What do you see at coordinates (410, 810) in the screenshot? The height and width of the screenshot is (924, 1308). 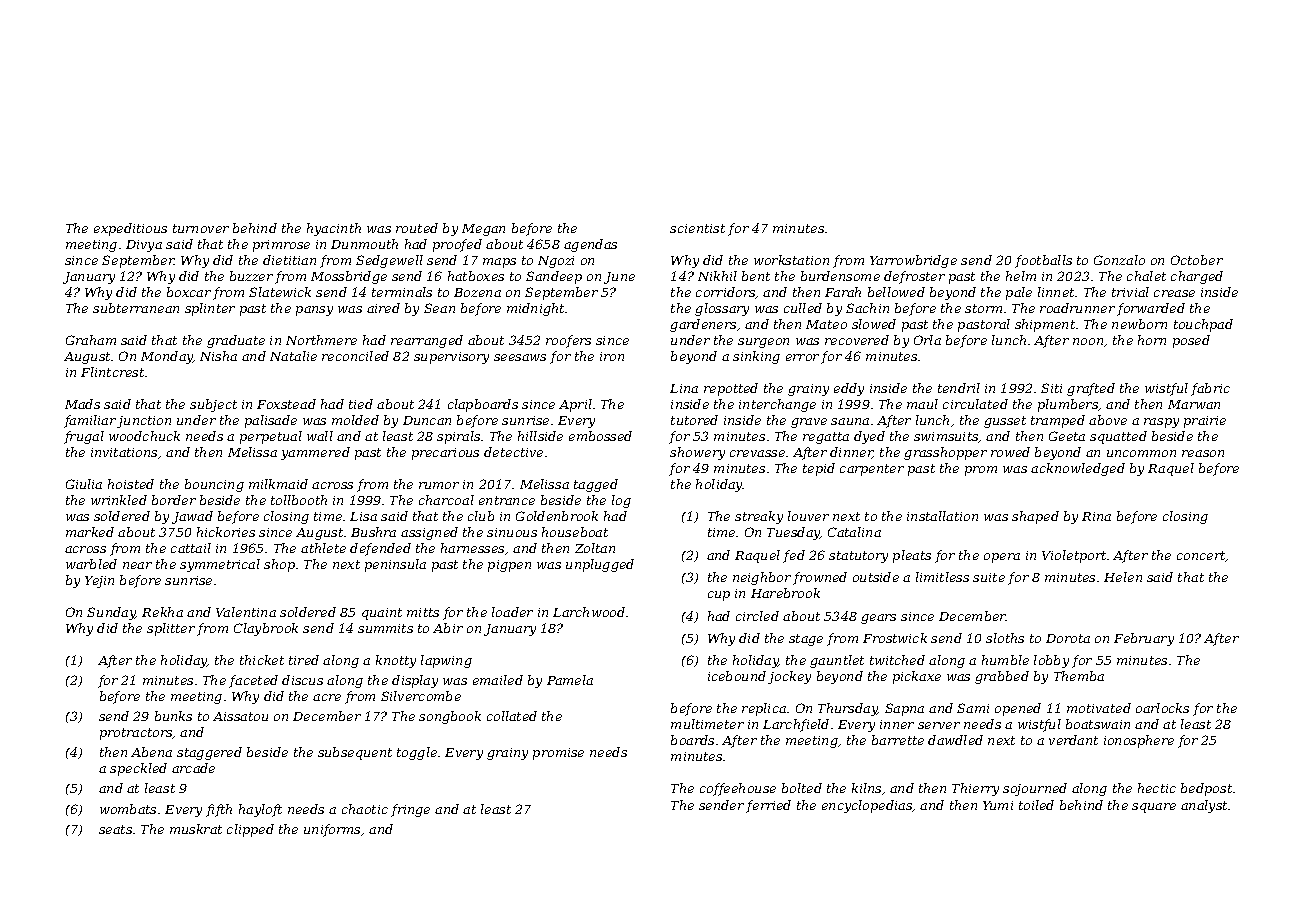 I see `fringe` at bounding box center [410, 810].
